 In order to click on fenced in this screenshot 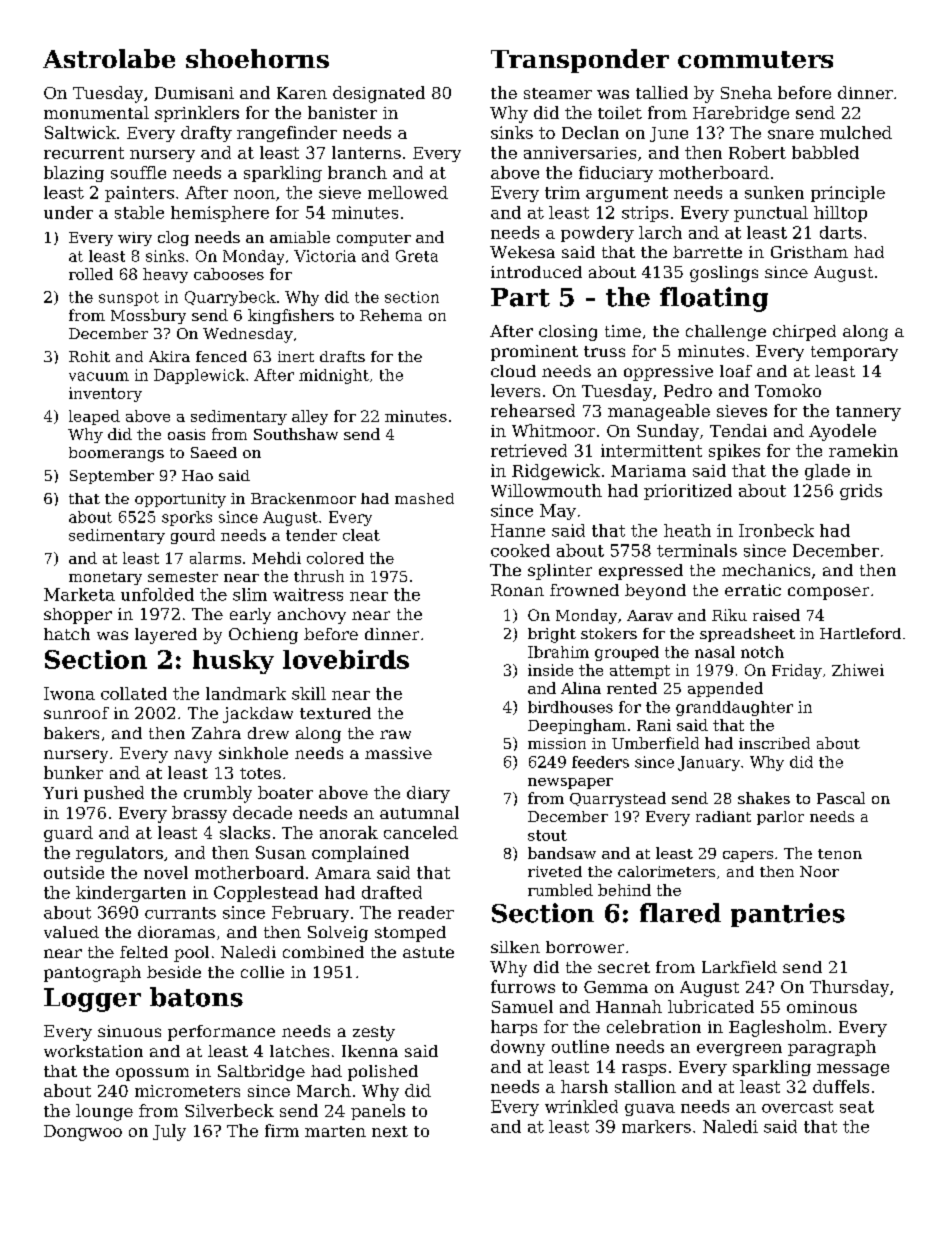, I will do `click(221, 356)`.
